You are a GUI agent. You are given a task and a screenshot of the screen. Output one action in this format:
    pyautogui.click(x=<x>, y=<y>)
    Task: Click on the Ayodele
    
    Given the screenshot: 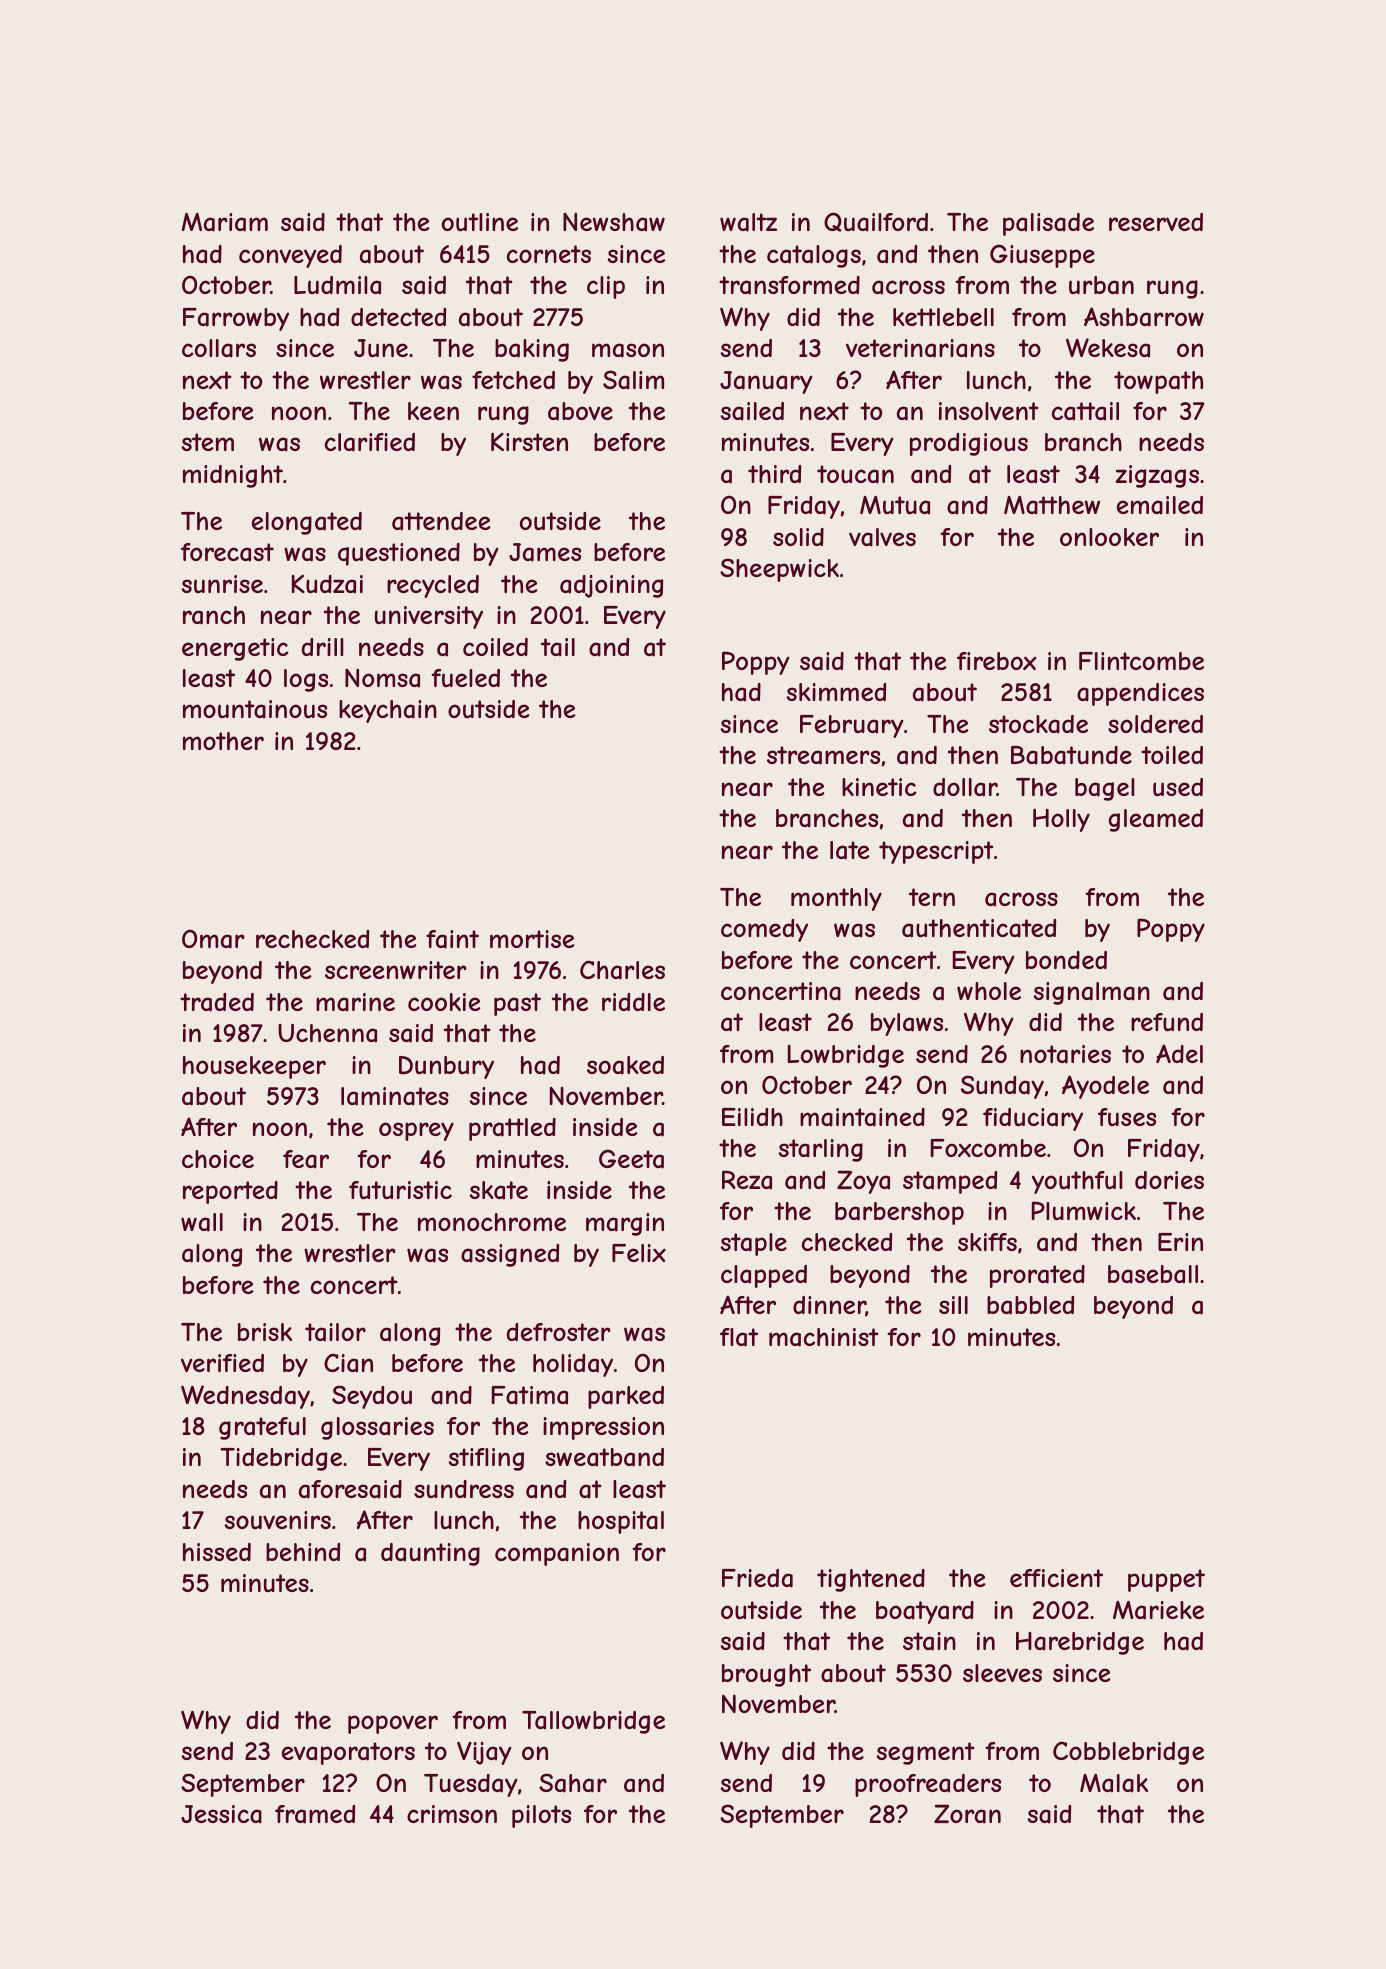 What is the action you would take?
    pyautogui.click(x=1105, y=1087)
